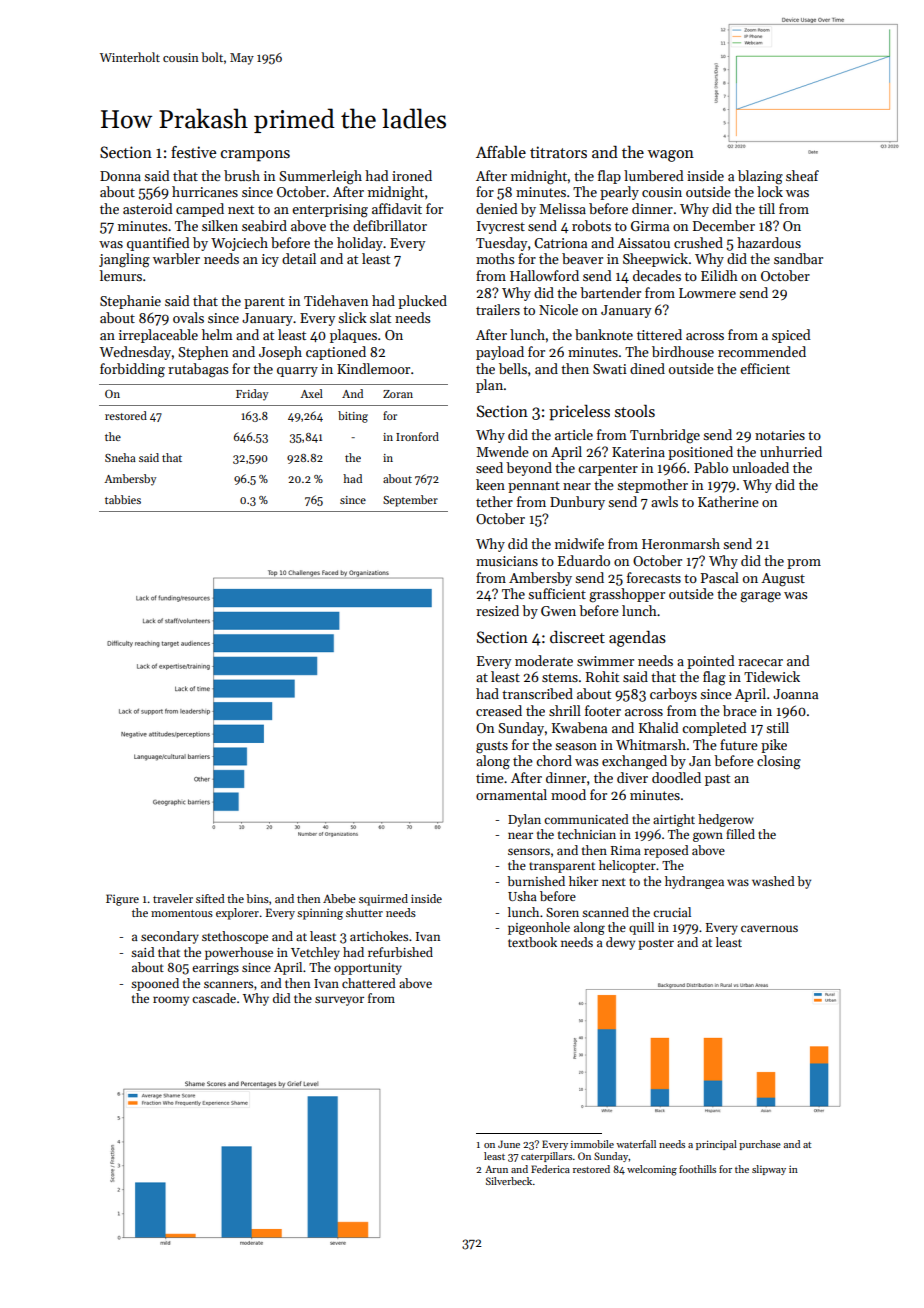  What do you see at coordinates (155, 984) in the screenshot?
I see `spooned` at bounding box center [155, 984].
